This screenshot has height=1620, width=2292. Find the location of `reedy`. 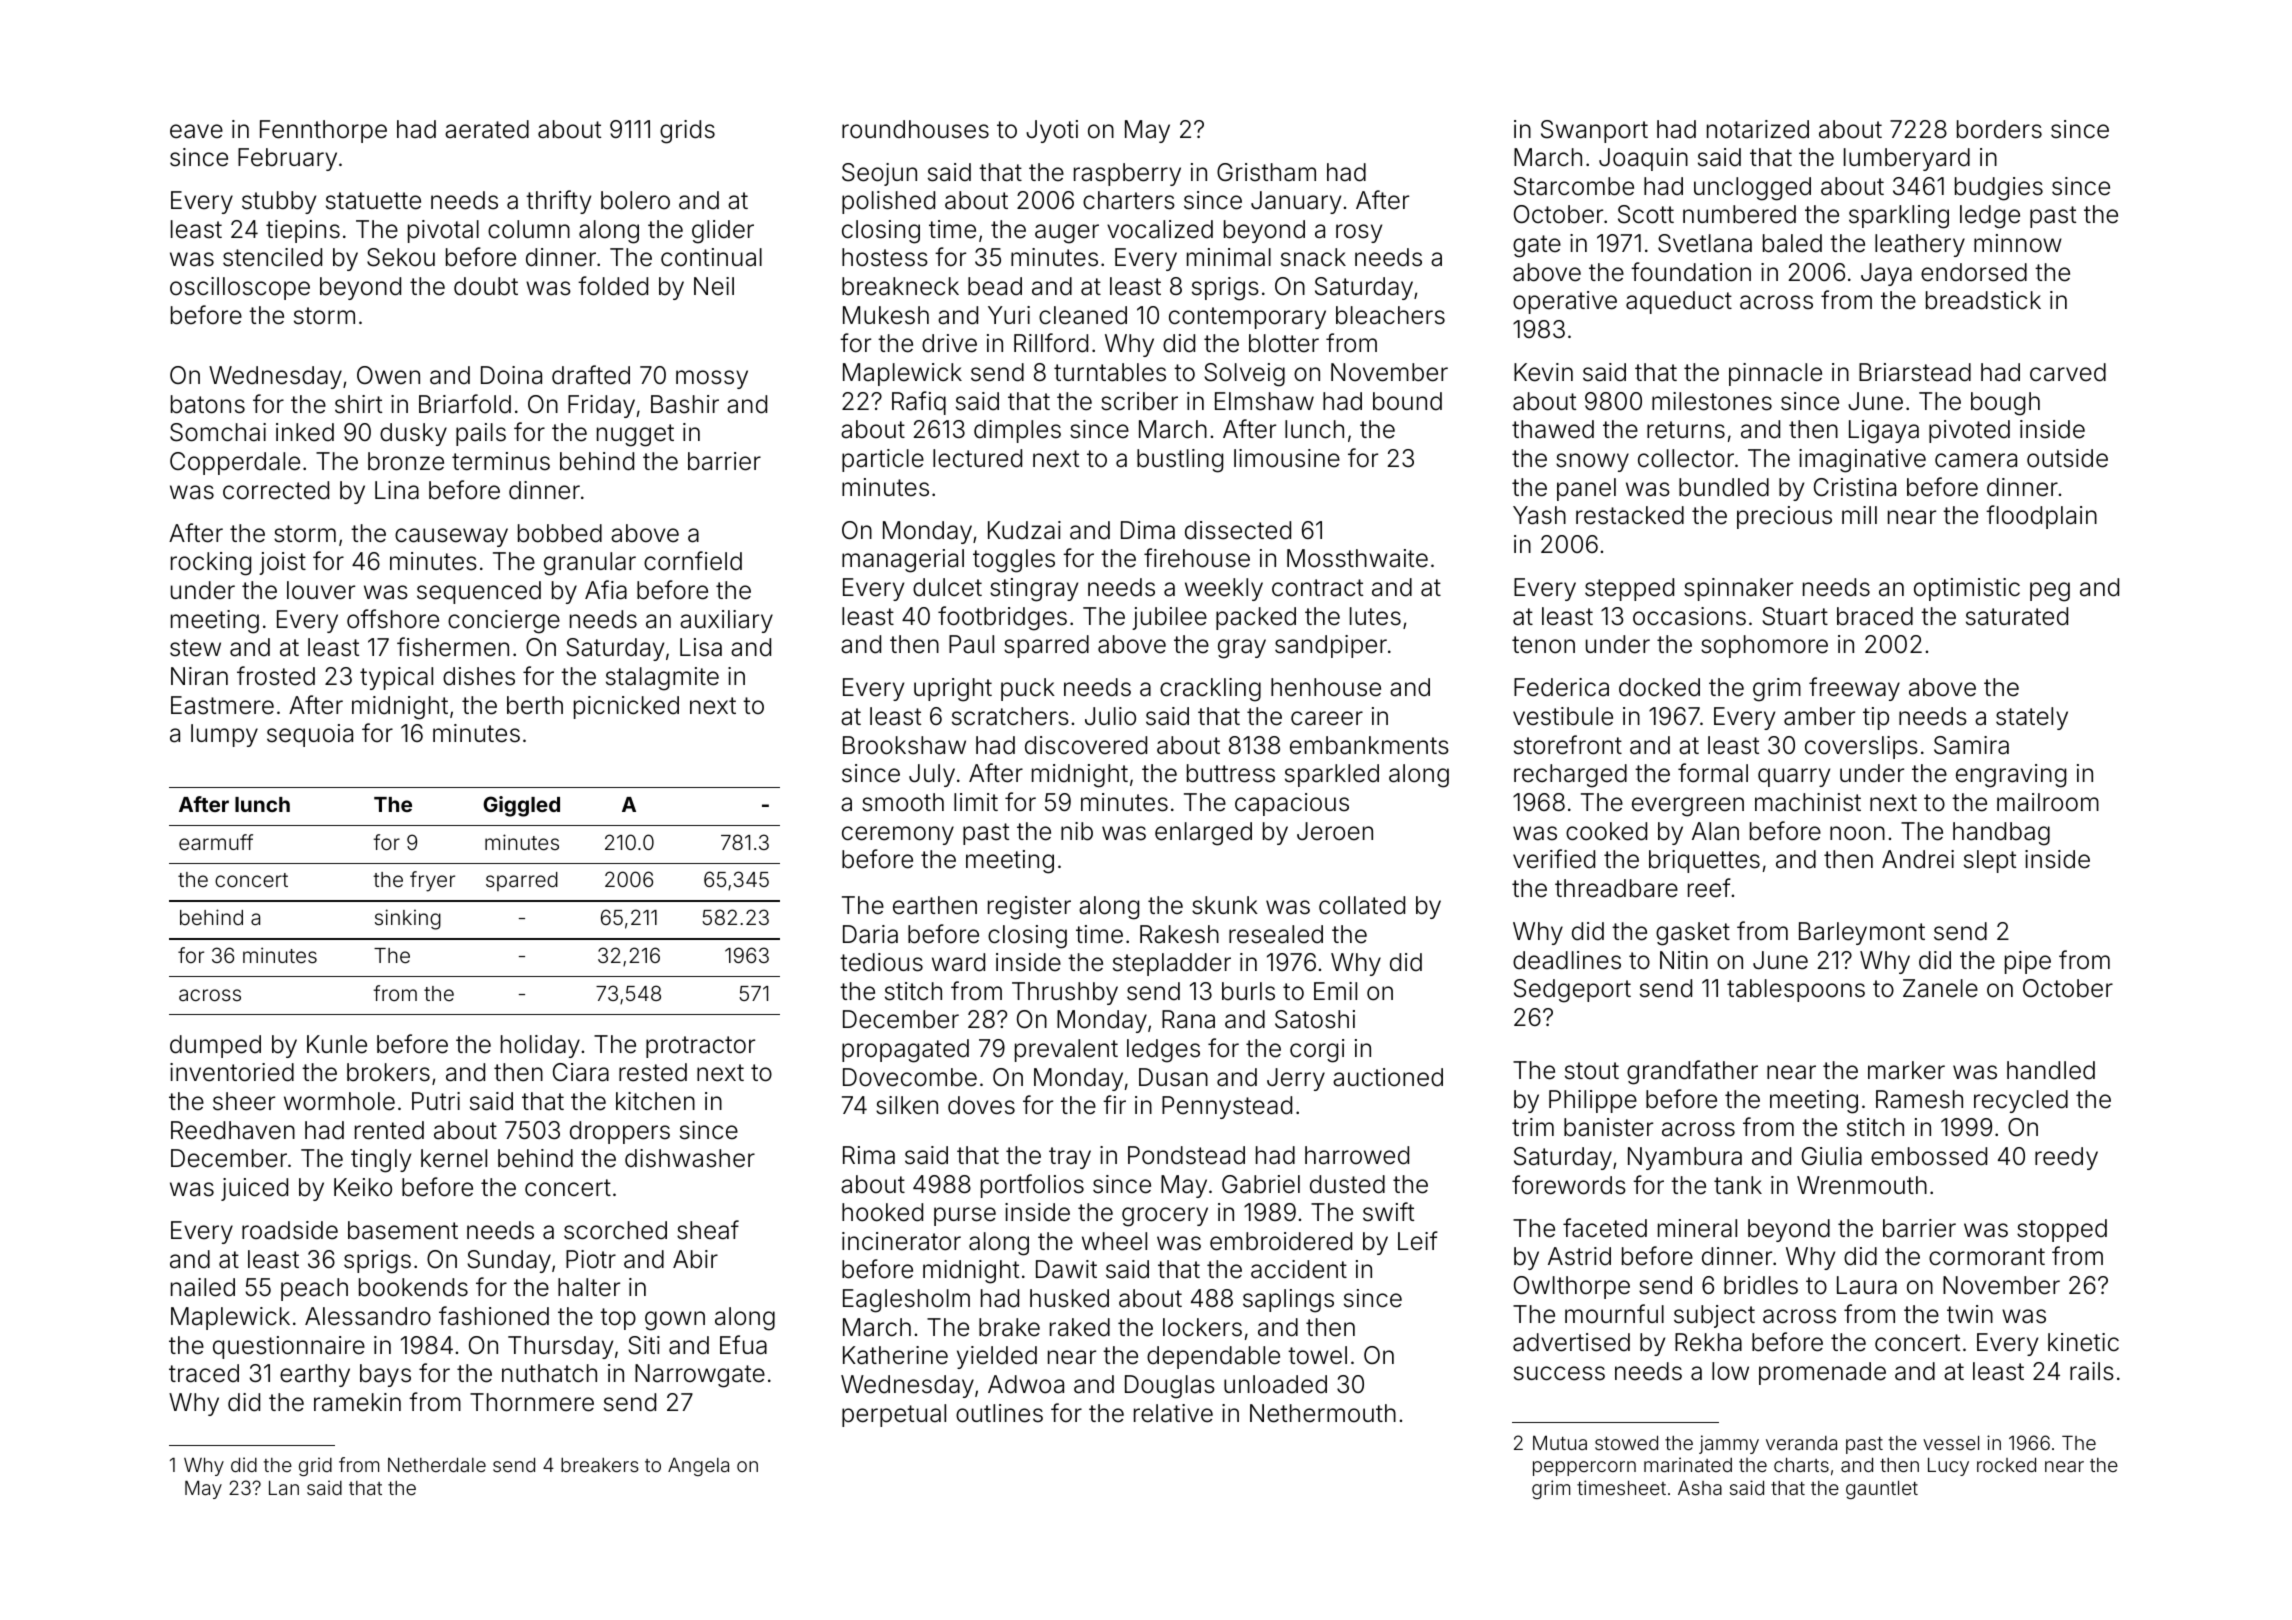

reedy is located at coordinates (2066, 1158).
